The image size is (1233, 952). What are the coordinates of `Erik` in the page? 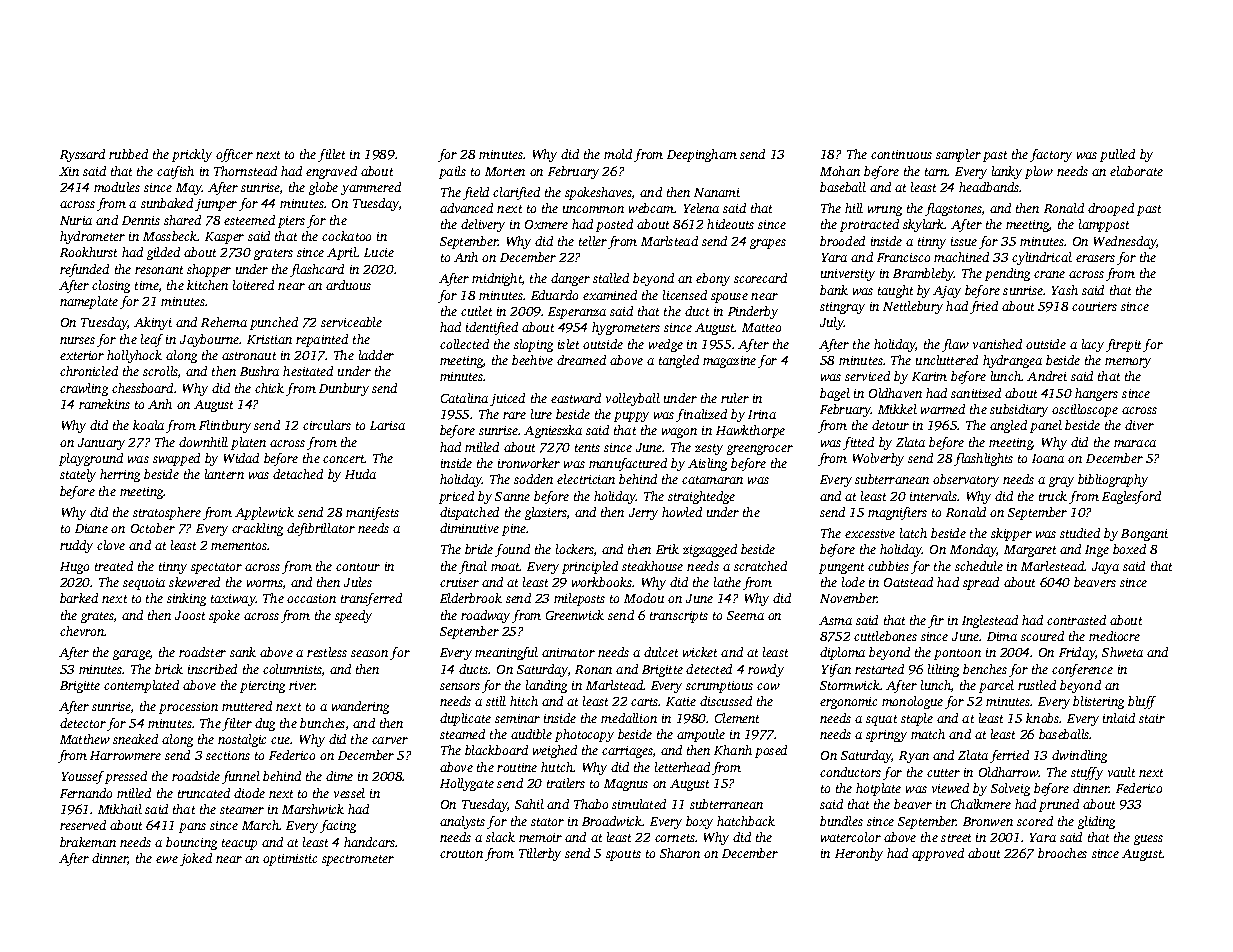 It's located at (667, 549).
